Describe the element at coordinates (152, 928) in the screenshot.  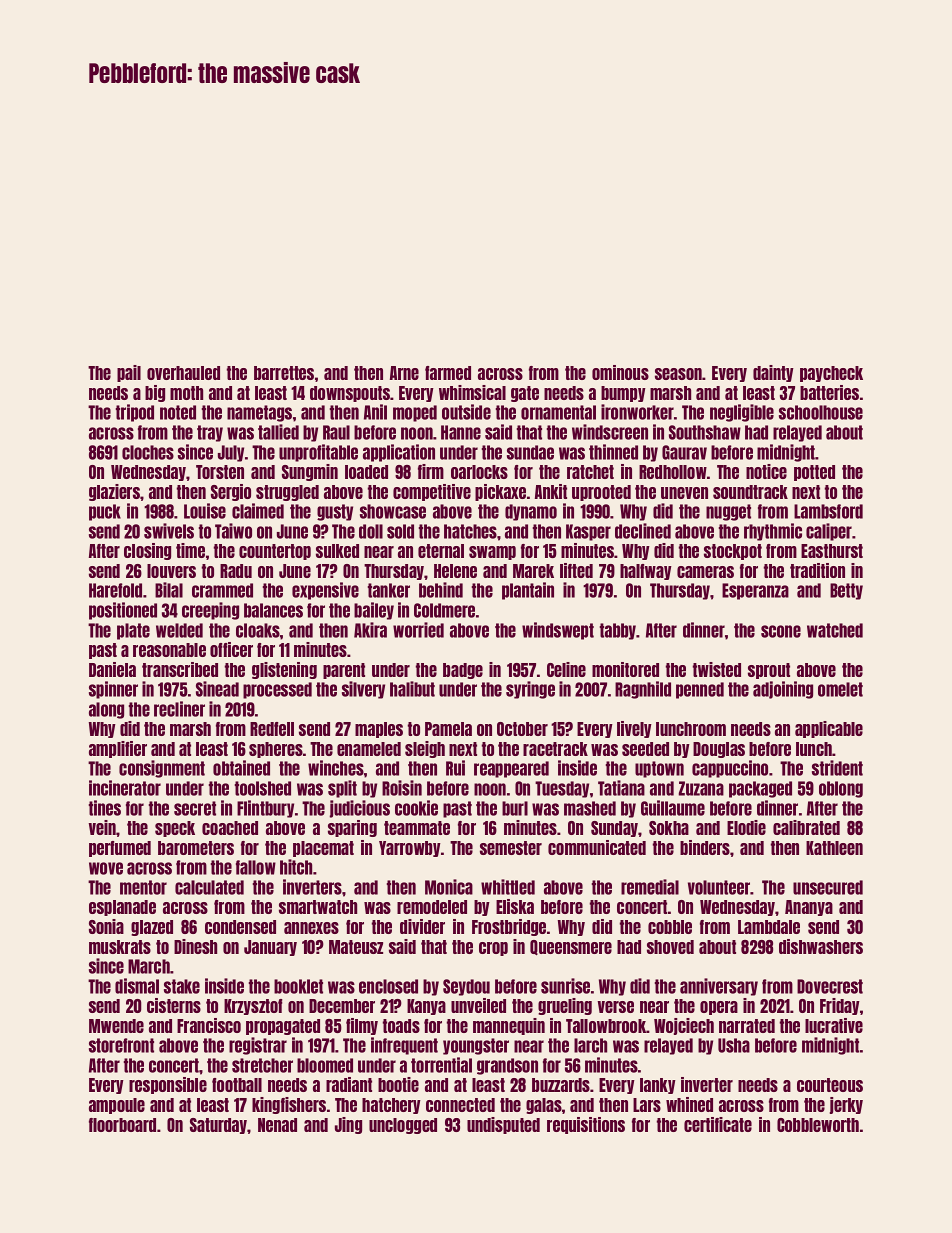
I see `glazed` at that location.
